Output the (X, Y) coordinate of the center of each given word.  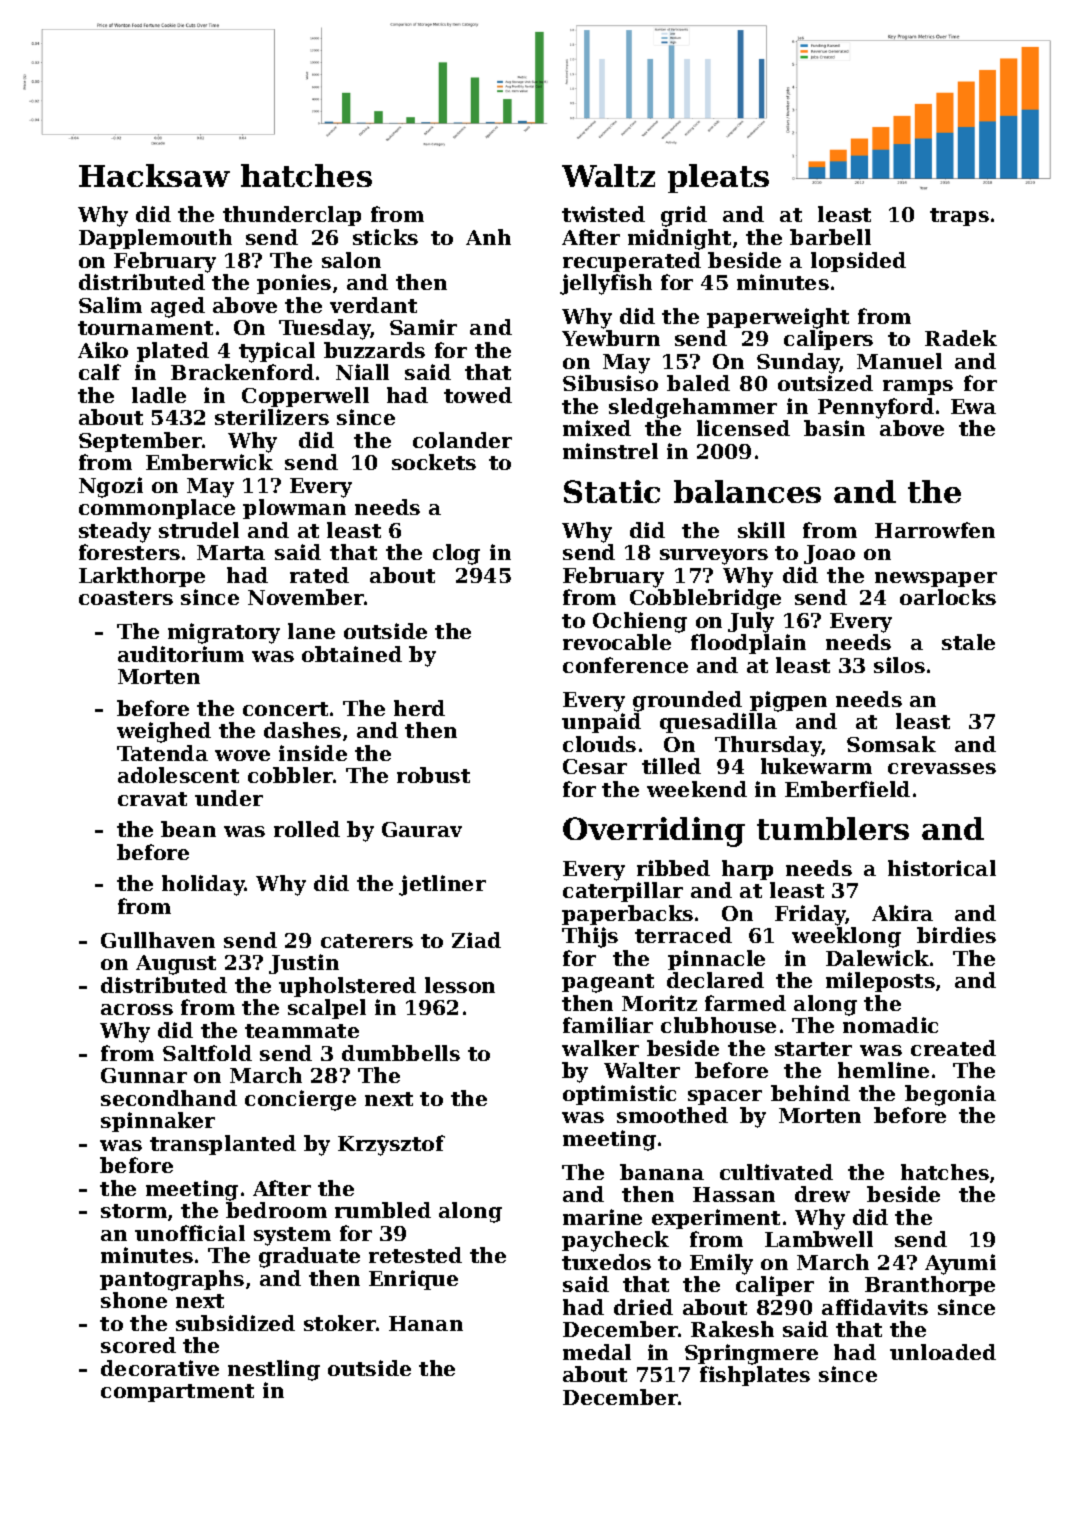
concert (285, 709)
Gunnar (144, 1075)
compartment (177, 1393)
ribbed (673, 868)
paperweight (778, 318)
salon (351, 260)
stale (968, 642)
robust (433, 775)
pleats (718, 178)
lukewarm (816, 766)
